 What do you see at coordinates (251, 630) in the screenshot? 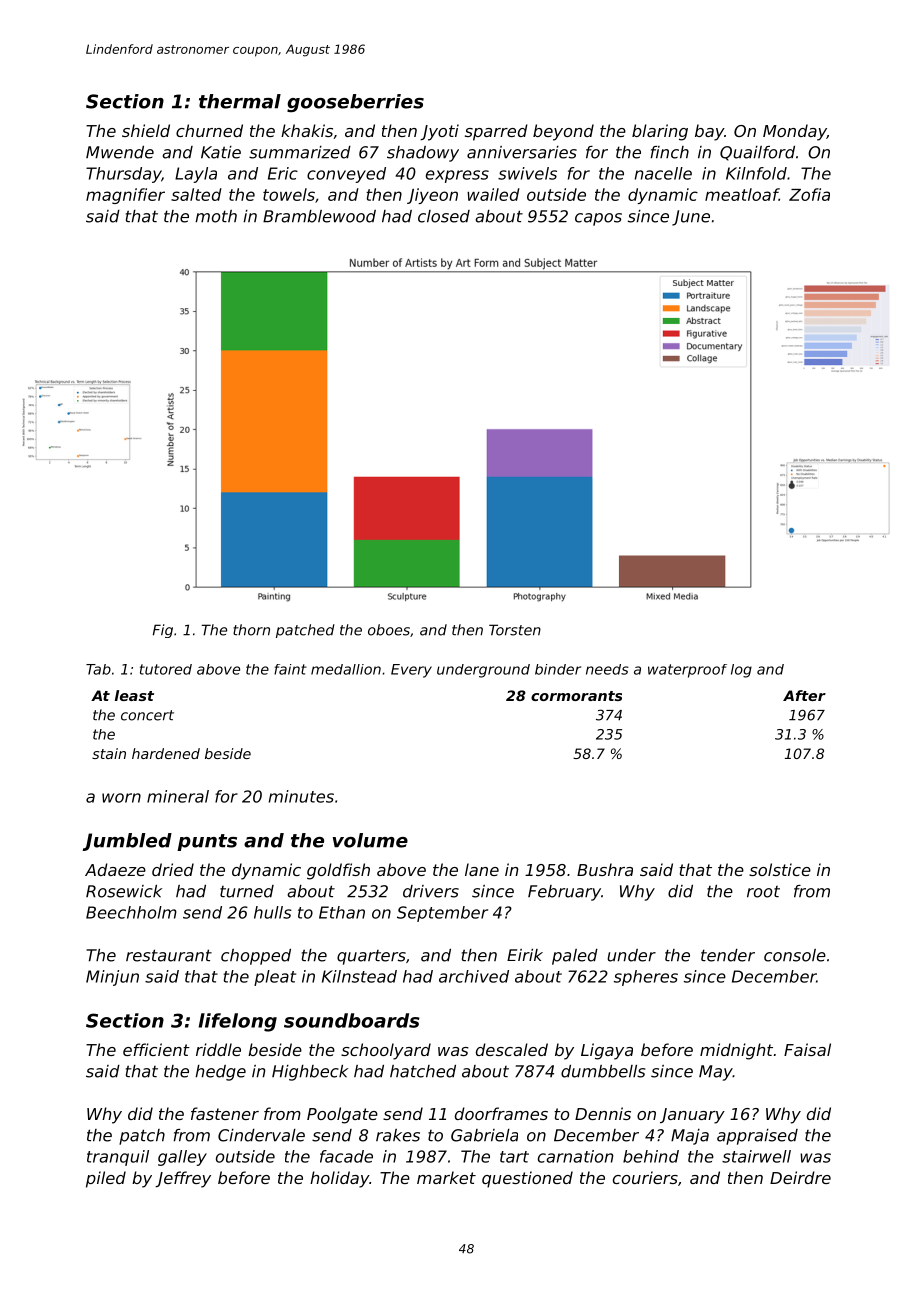
I see `thorn` at bounding box center [251, 630].
